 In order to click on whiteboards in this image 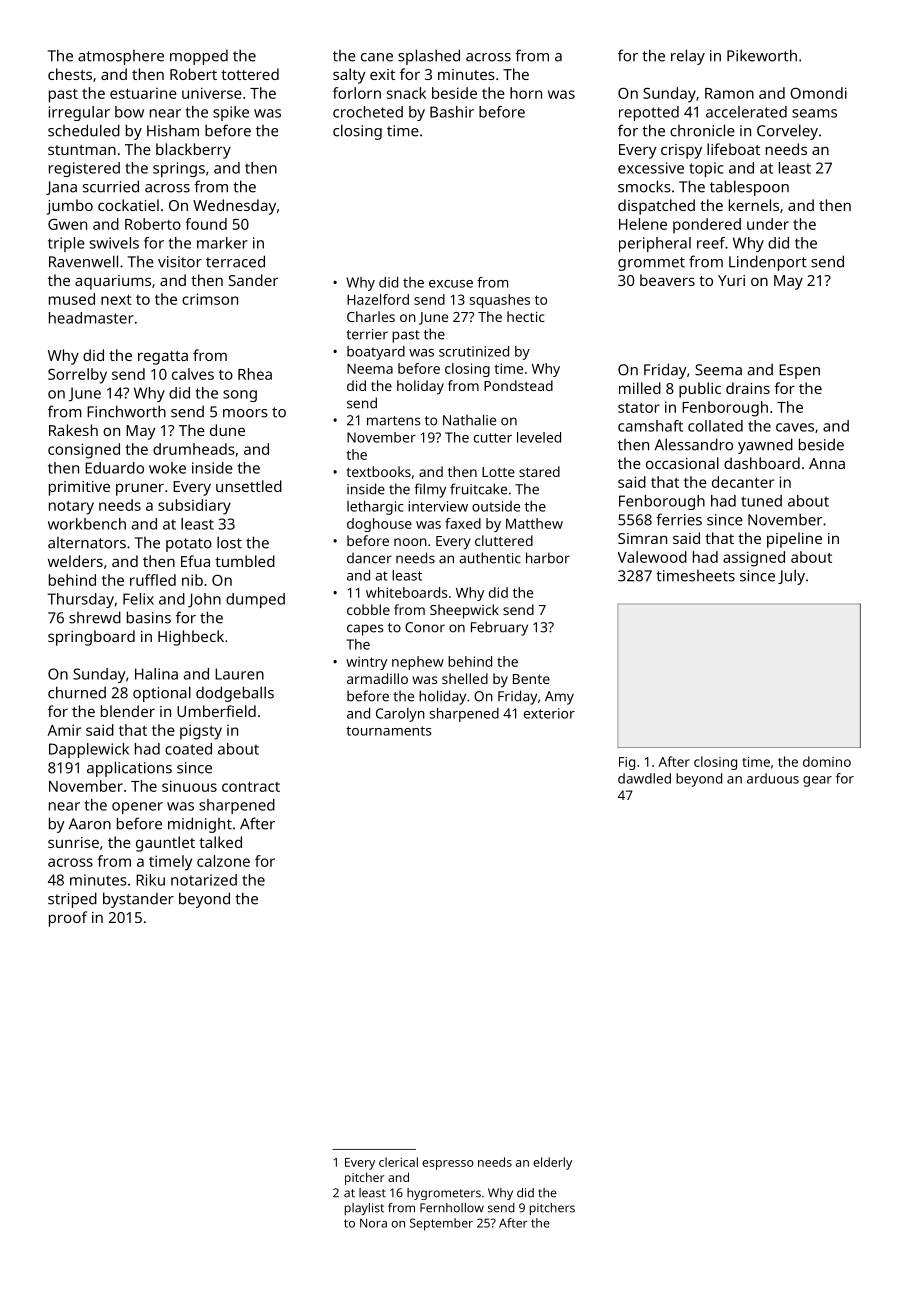, I will do `click(407, 592)`.
